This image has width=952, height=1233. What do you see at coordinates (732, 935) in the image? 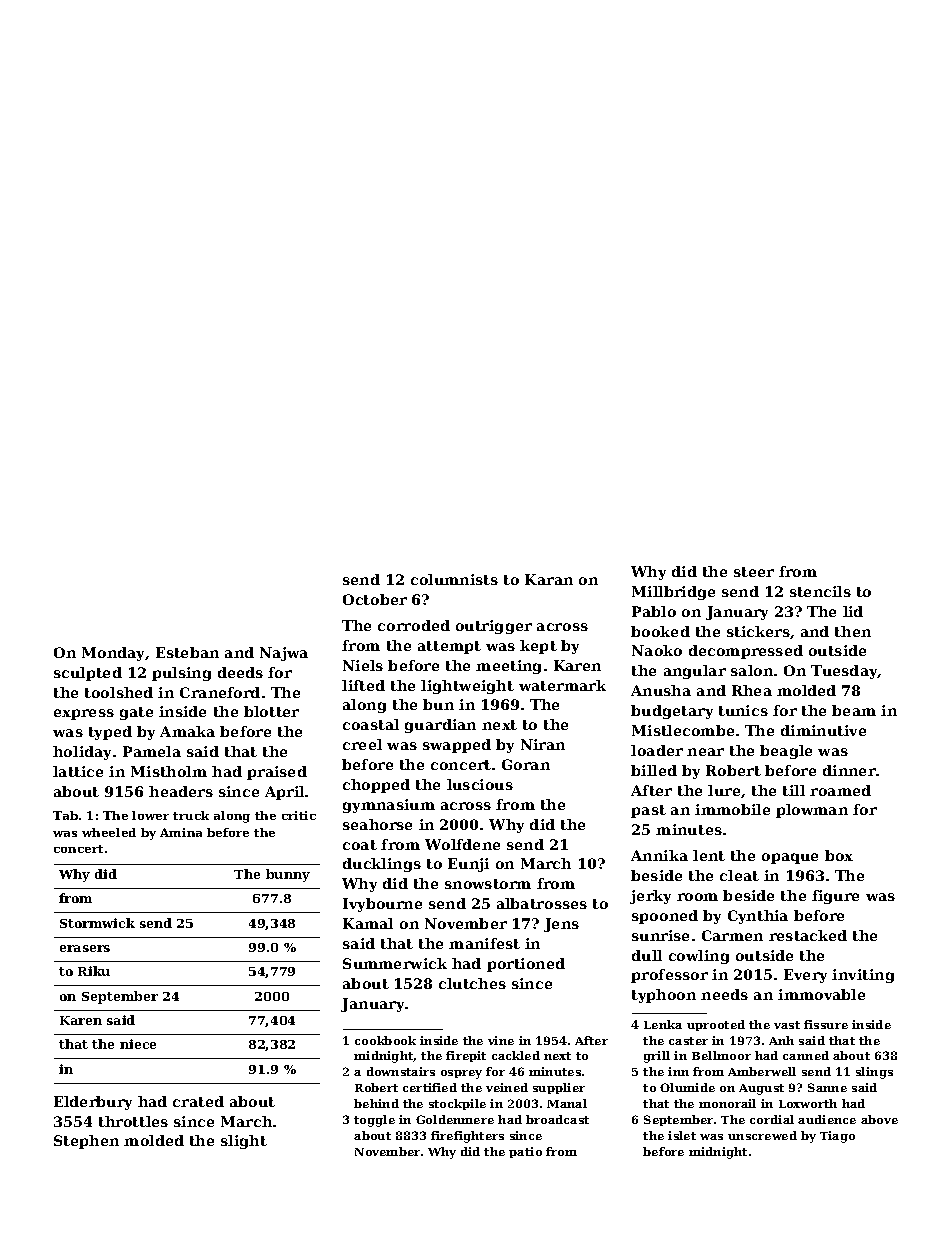
I see `Carmen` at bounding box center [732, 935].
